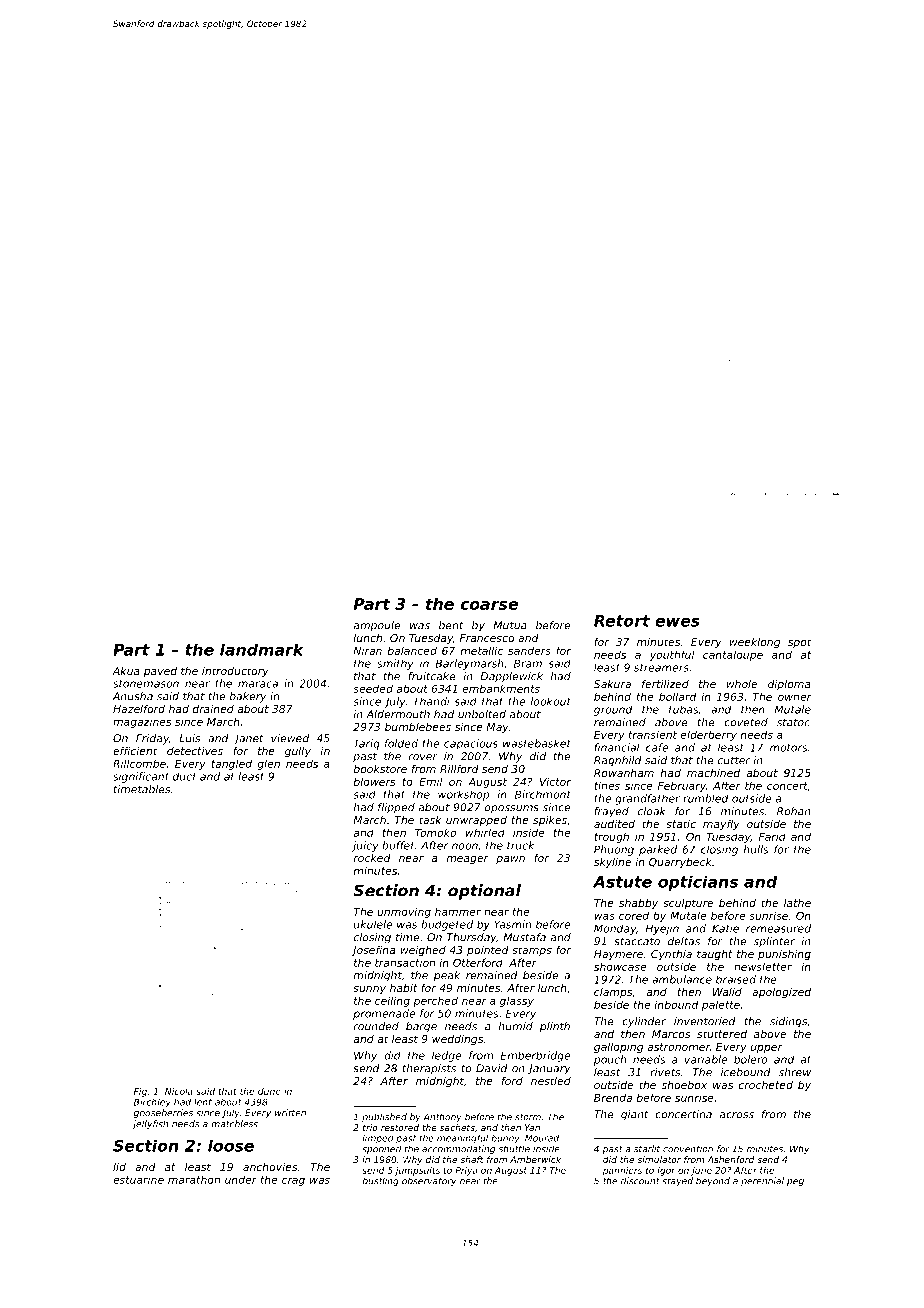 This image has width=924, height=1308. I want to click on Walid, so click(727, 992).
